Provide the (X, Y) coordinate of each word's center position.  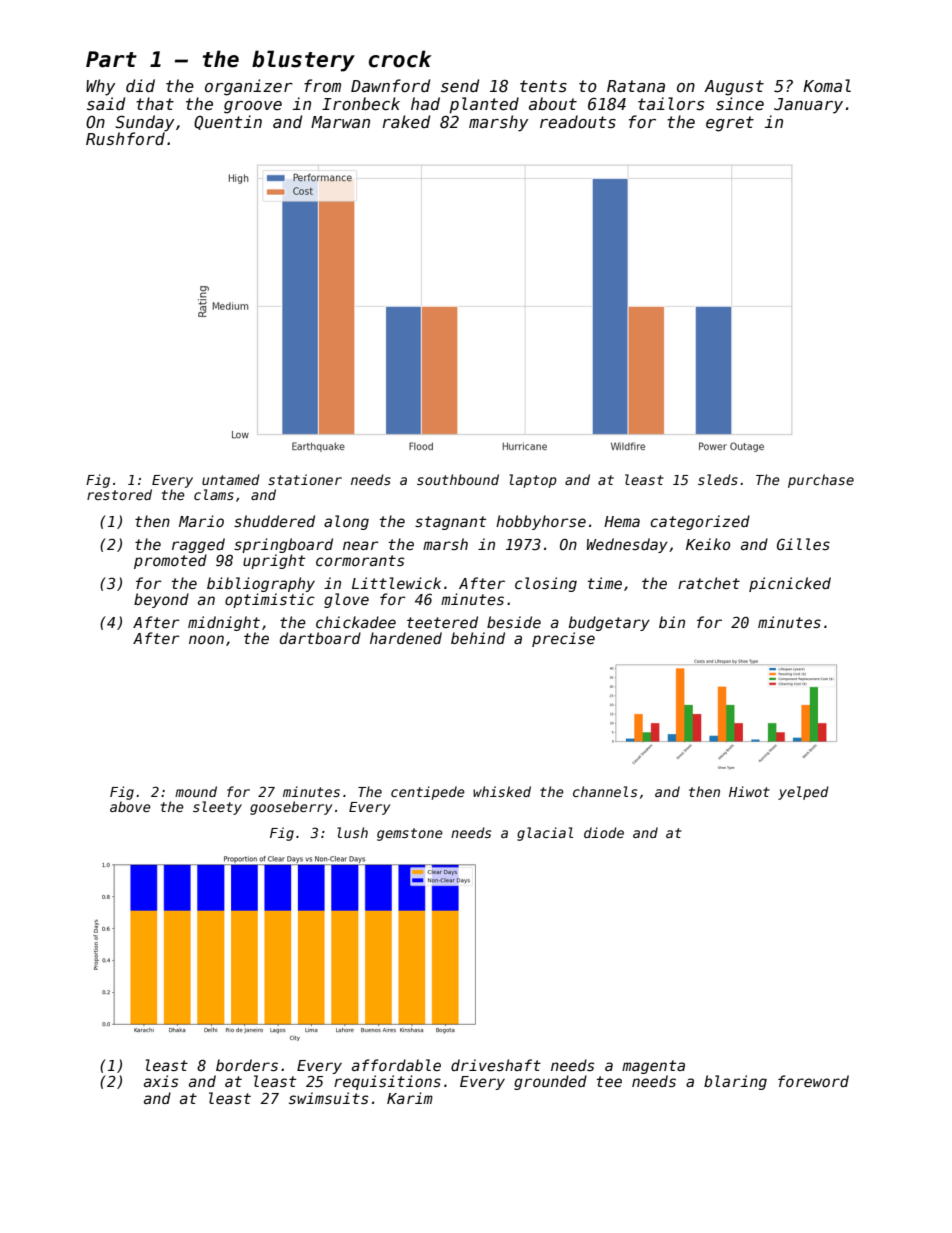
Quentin (228, 122)
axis (161, 1081)
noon (206, 639)
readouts (578, 121)
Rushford (125, 139)
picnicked (790, 584)
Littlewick (396, 583)
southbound (458, 479)
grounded (550, 1082)
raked (406, 121)
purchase (821, 481)
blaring (735, 1082)
